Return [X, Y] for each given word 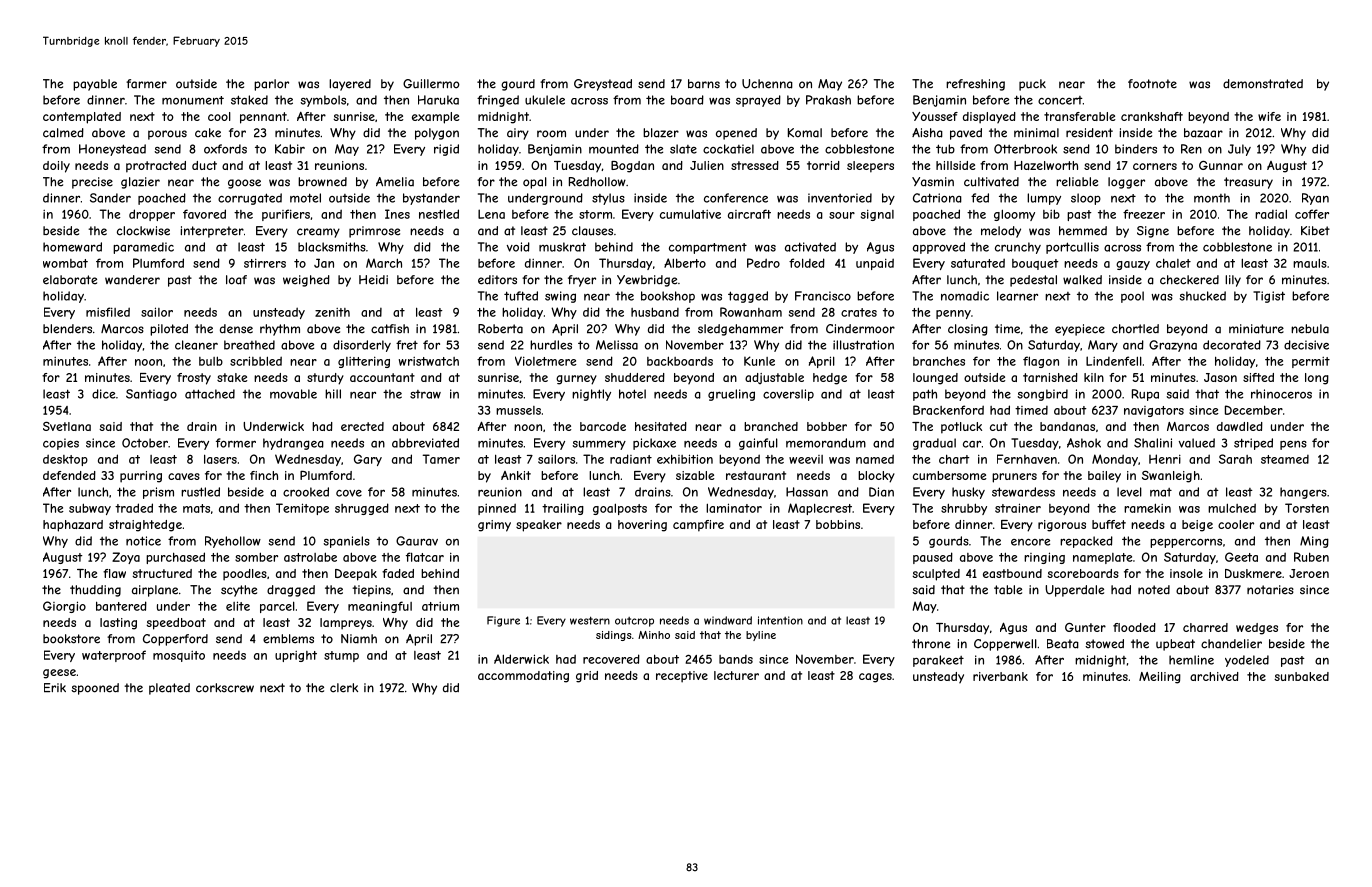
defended [69, 475]
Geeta [1241, 557]
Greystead [603, 85]
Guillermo [431, 84]
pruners [1014, 478]
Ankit [516, 475]
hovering [642, 526]
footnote [1152, 84]
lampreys [346, 624]
